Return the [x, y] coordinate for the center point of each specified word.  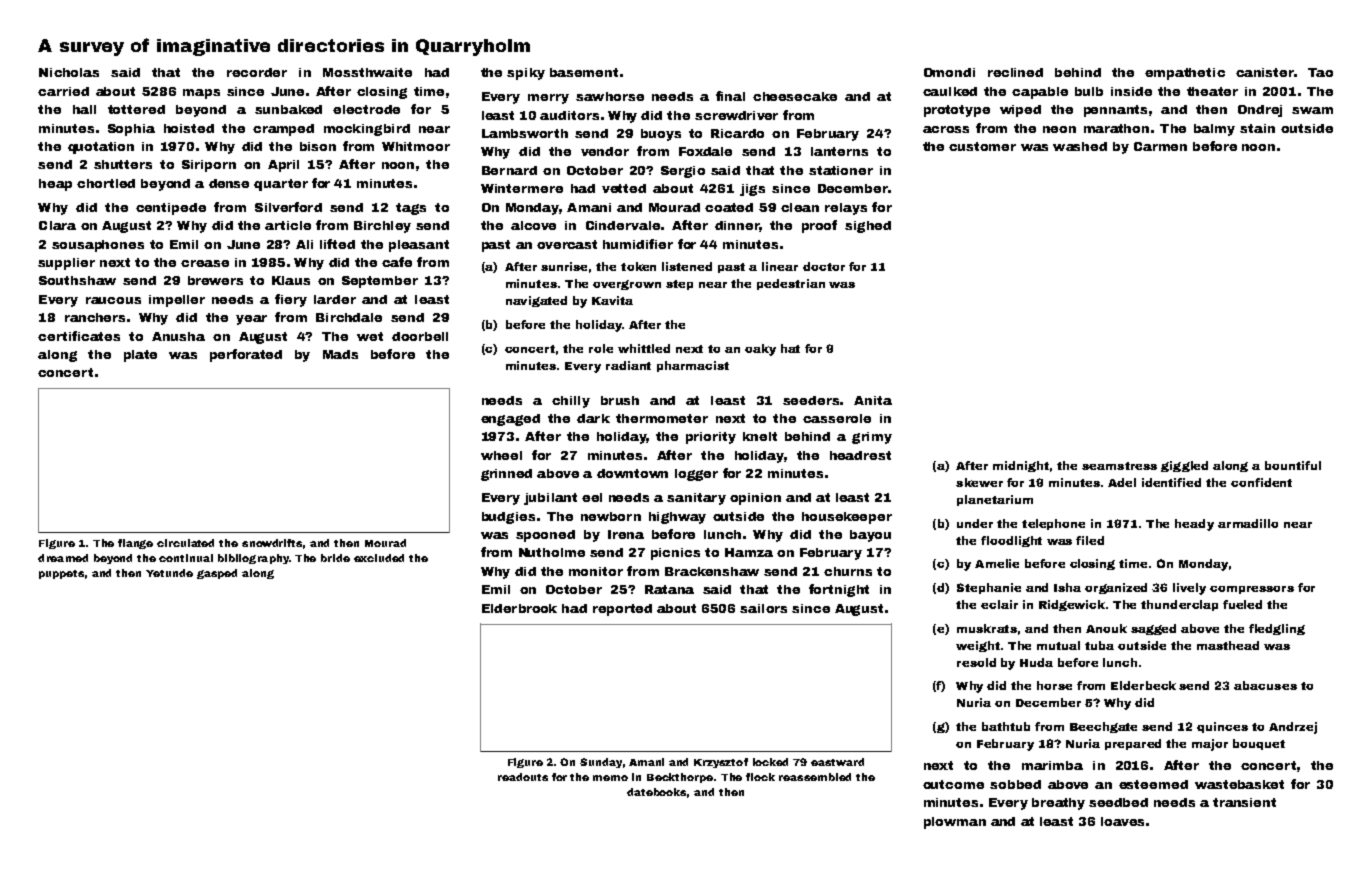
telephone [1053, 524]
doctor [824, 266]
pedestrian [791, 284]
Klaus [291, 280]
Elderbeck [1143, 685]
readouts [523, 777]
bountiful [1293, 465]
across [946, 129]
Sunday [601, 763]
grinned [506, 475]
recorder [257, 72]
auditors [569, 115]
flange [135, 544]
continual [186, 558]
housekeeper [847, 518]
